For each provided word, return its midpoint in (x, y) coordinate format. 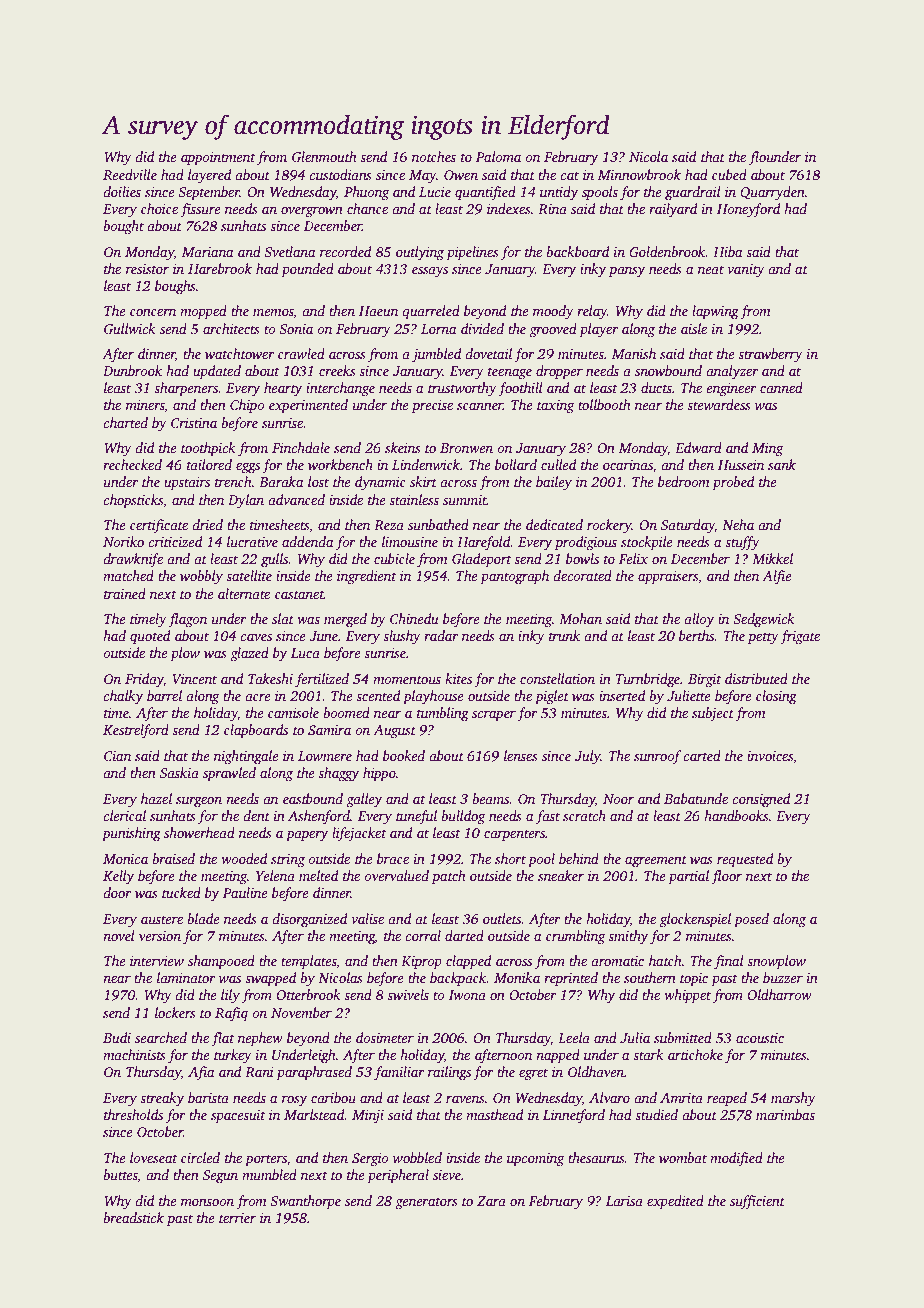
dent (257, 815)
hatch (665, 960)
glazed (249, 654)
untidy (559, 193)
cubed (729, 174)
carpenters (514, 835)
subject (713, 714)
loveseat (154, 1157)
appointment (218, 158)
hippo (379, 774)
